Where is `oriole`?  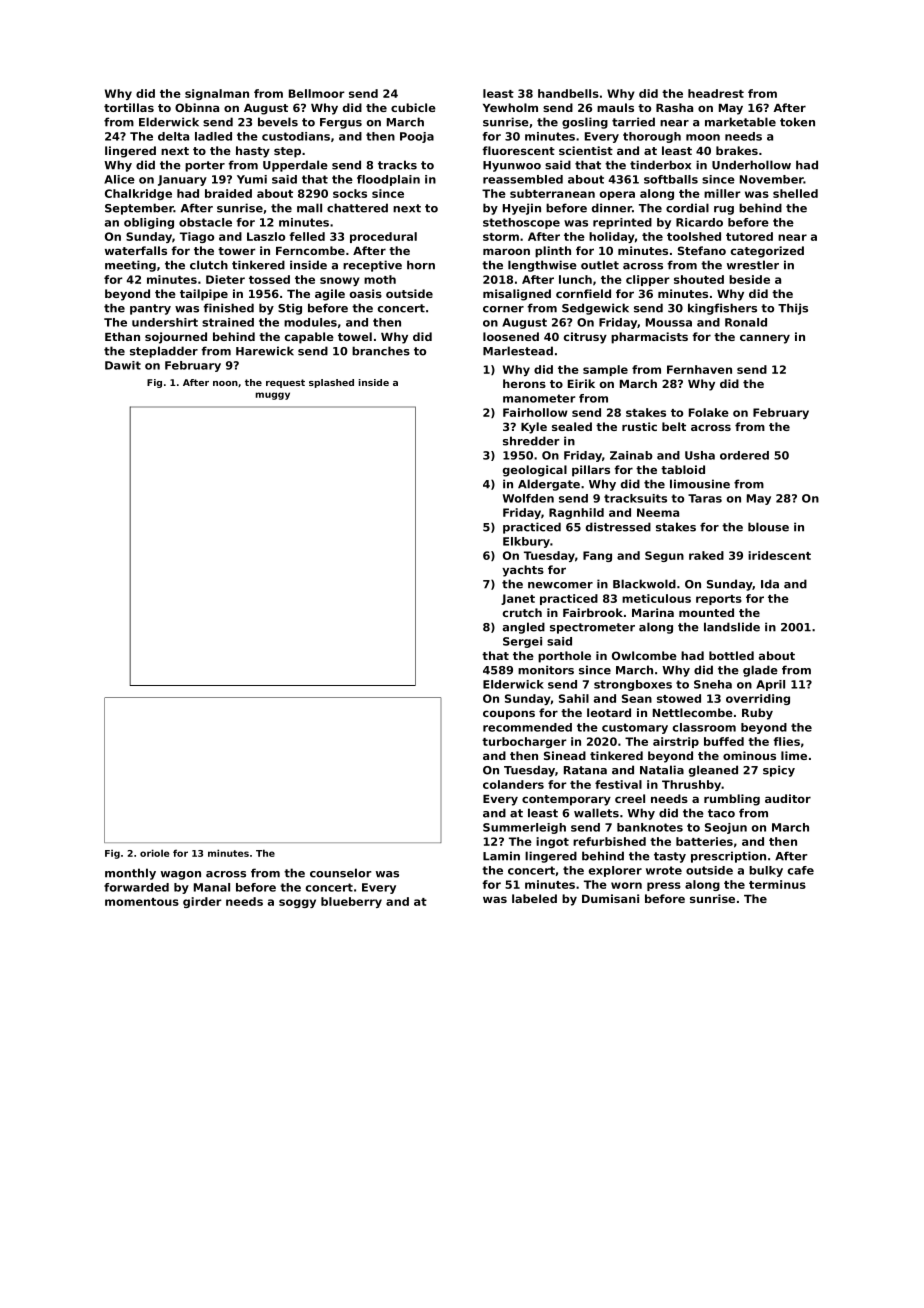
oriole is located at coordinates (154, 853).
